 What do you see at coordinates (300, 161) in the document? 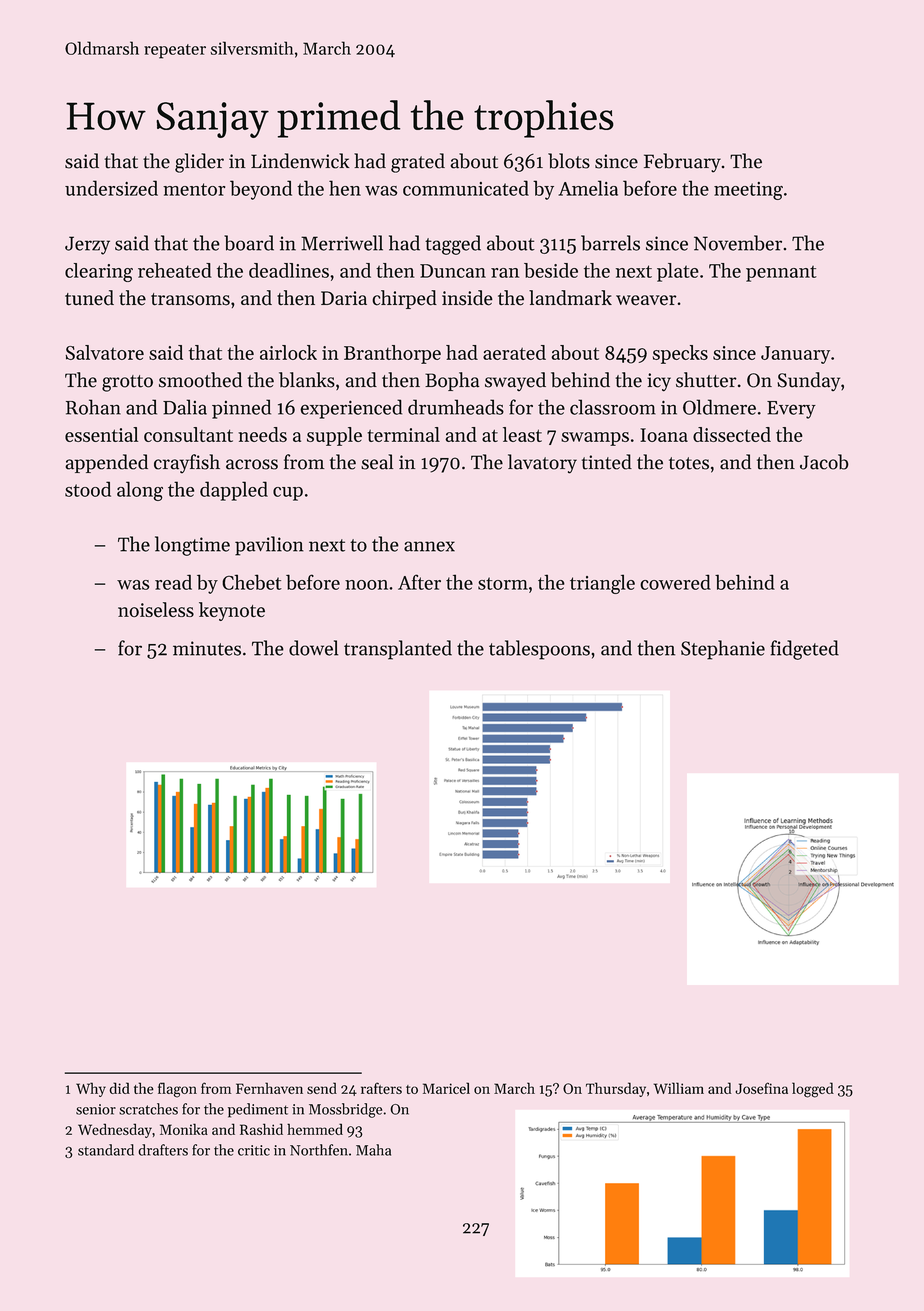
I see `Lindenwick` at bounding box center [300, 161].
